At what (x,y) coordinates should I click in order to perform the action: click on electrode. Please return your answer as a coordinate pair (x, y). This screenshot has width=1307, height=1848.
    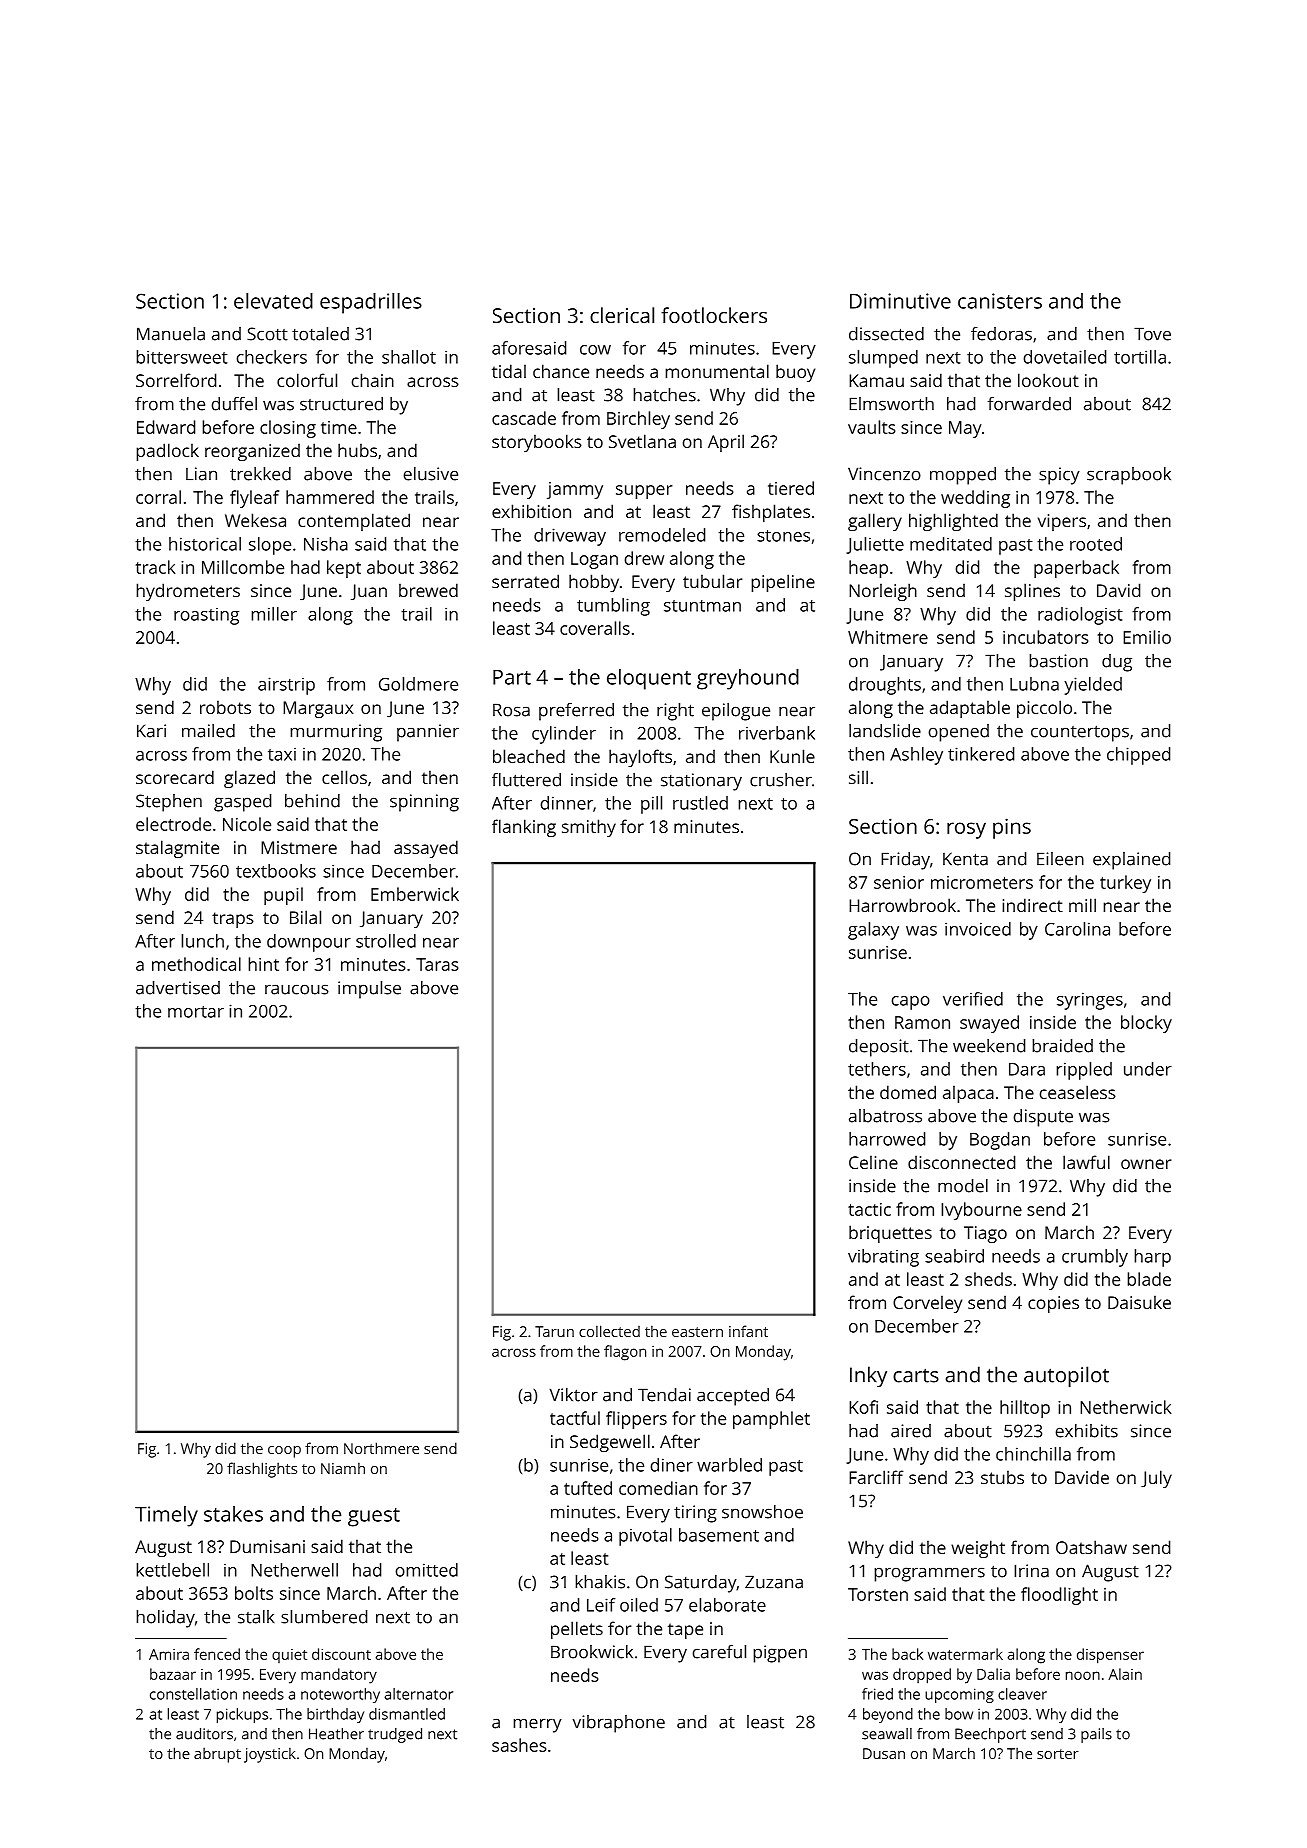
    Looking at the image, I should click on (173, 824).
